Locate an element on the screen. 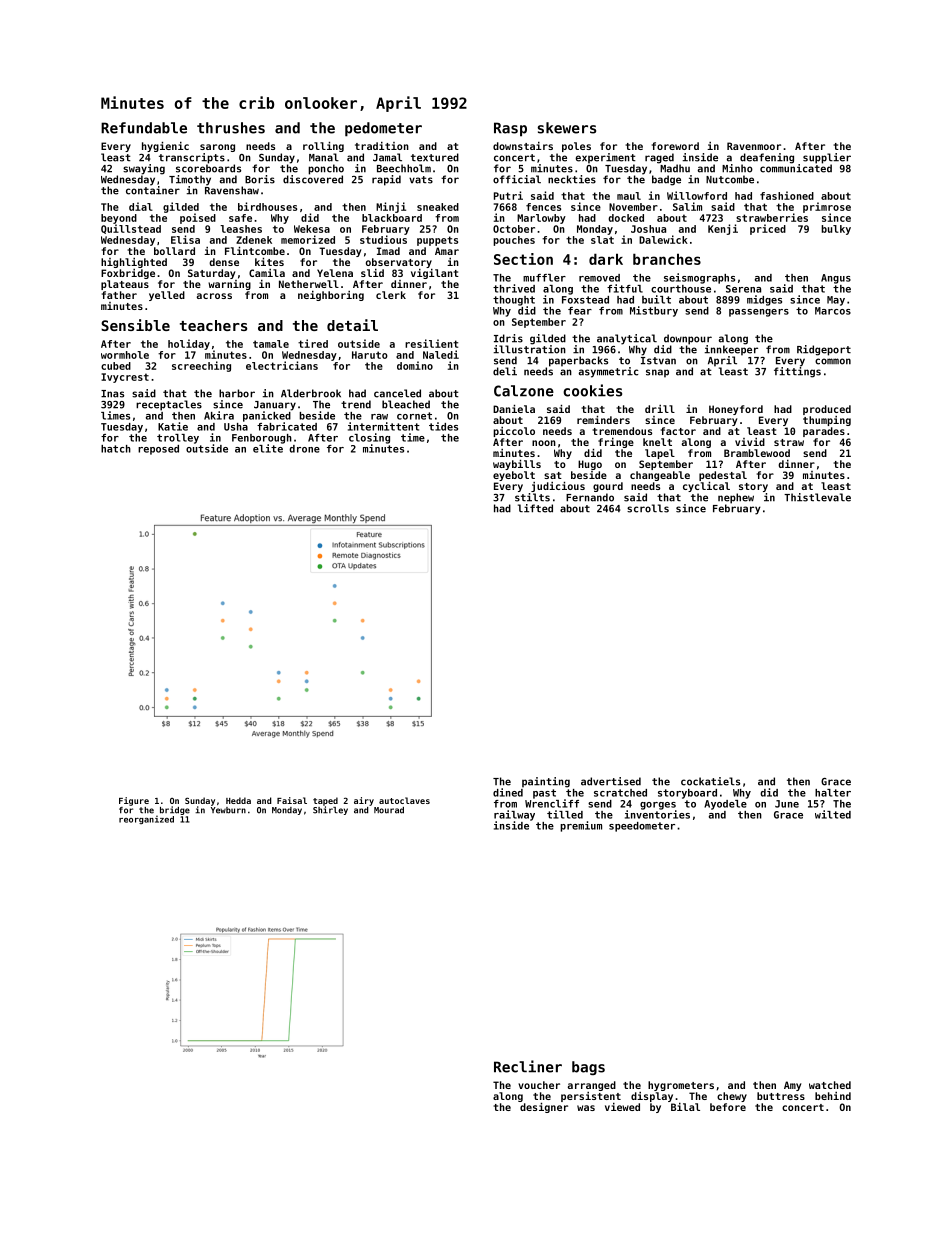  foreword is located at coordinates (675, 146).
